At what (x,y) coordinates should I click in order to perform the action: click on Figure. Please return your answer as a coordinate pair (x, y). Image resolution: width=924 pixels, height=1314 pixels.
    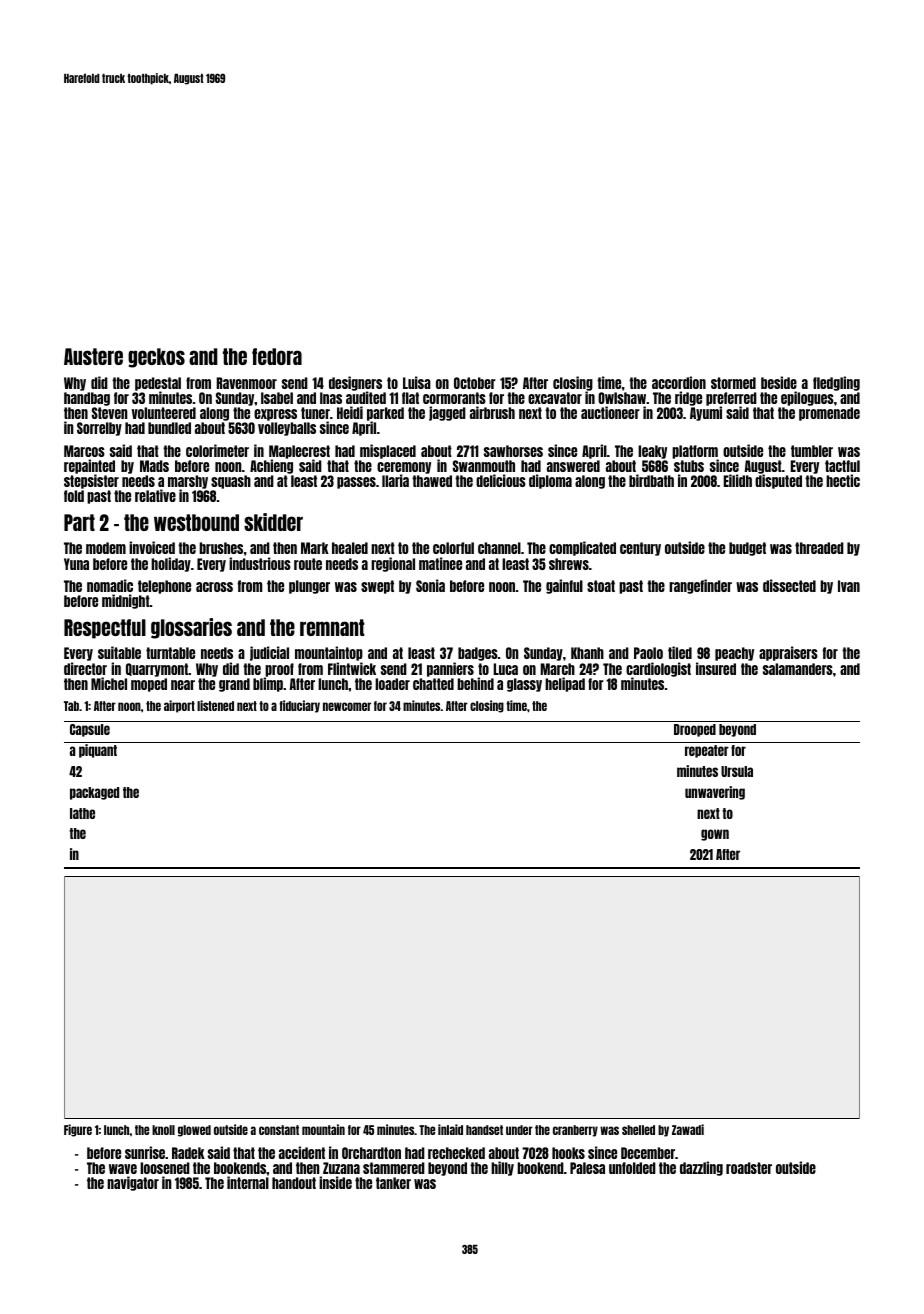
    Looking at the image, I should click on (78, 1130).
